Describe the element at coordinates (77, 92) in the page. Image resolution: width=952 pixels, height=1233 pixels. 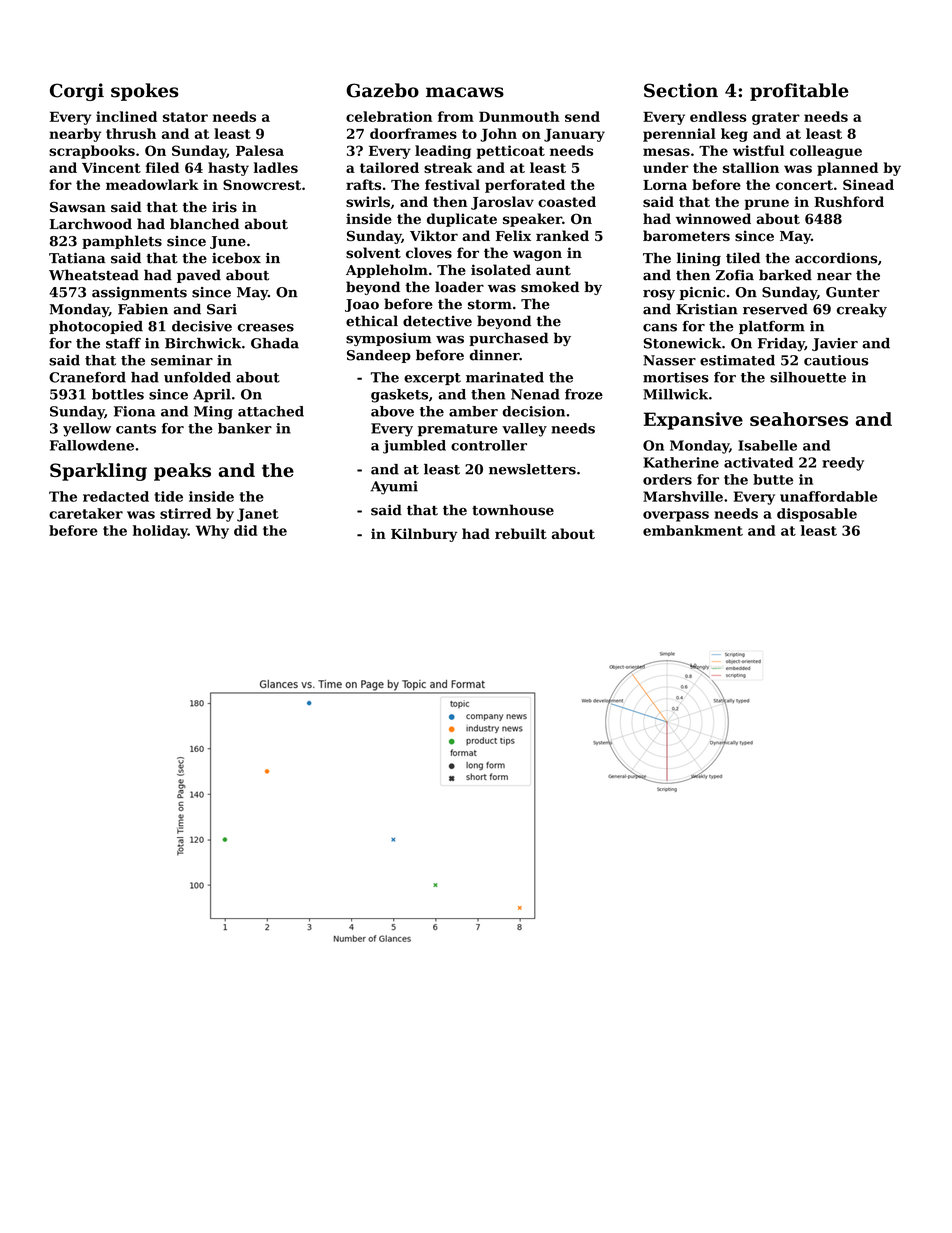
I see `Corgi` at that location.
